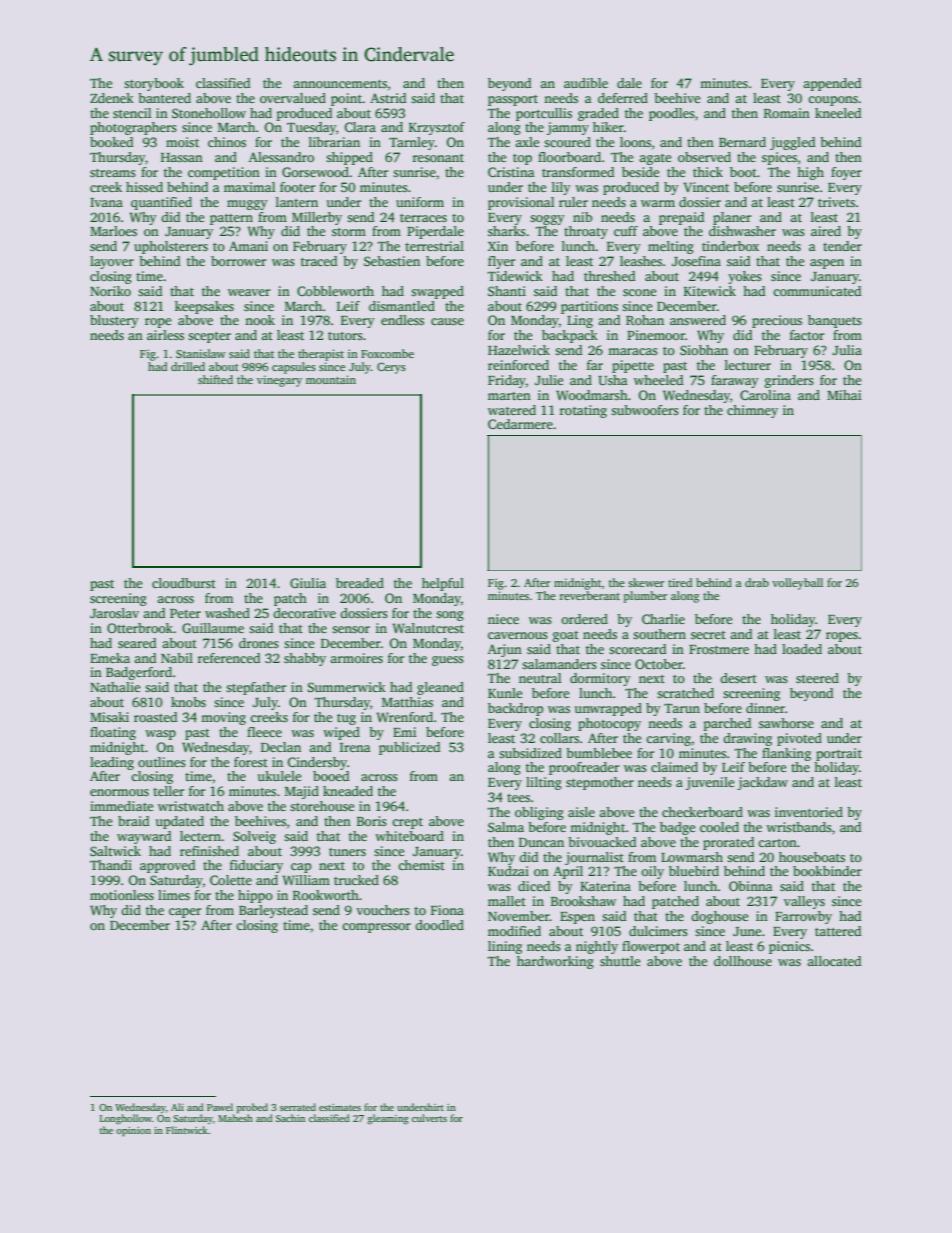 Image resolution: width=952 pixels, height=1233 pixels. Describe the element at coordinates (110, 658) in the document. I see `Emeka` at that location.
